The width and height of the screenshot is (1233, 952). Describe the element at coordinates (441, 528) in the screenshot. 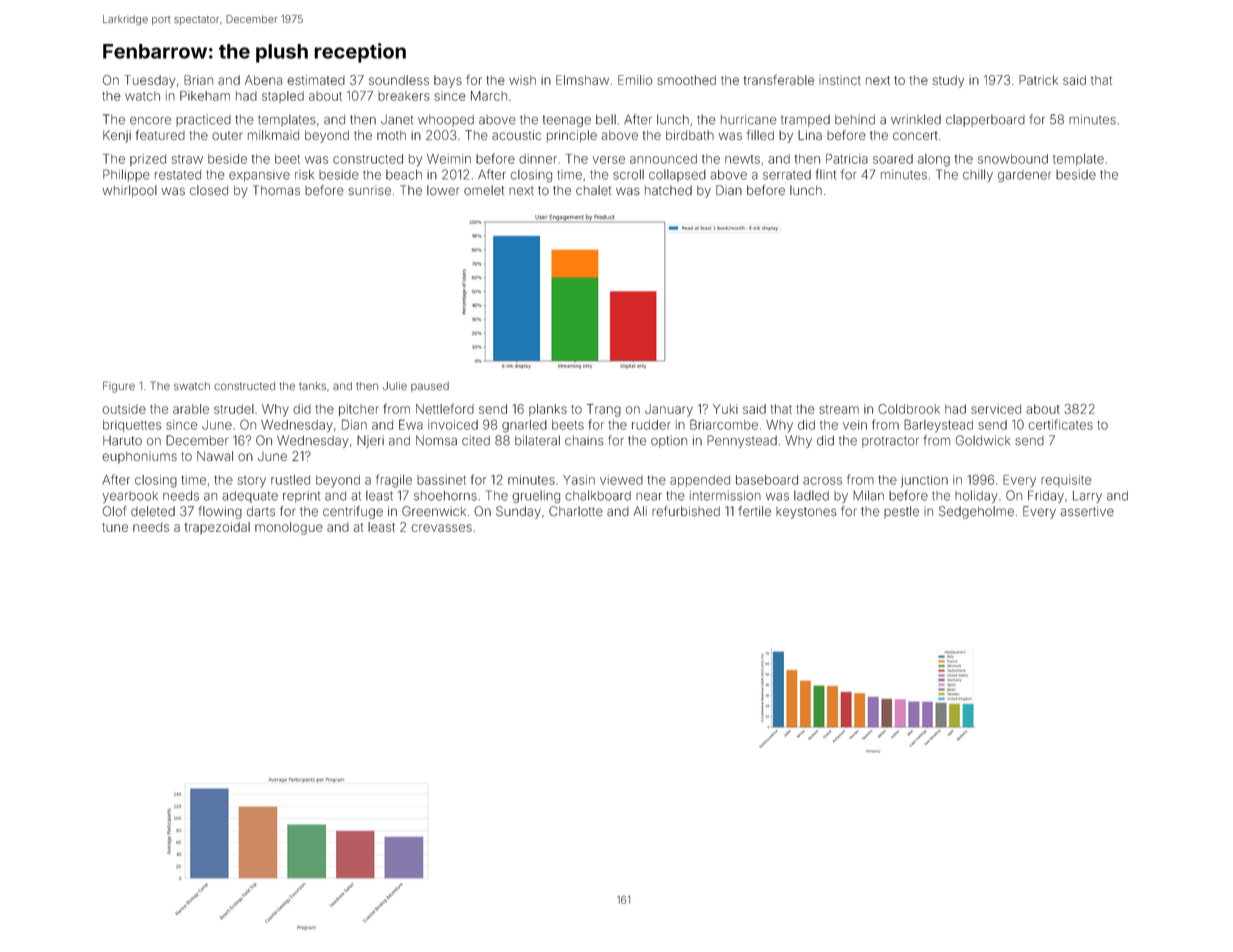

I see `crevasses` at that location.
